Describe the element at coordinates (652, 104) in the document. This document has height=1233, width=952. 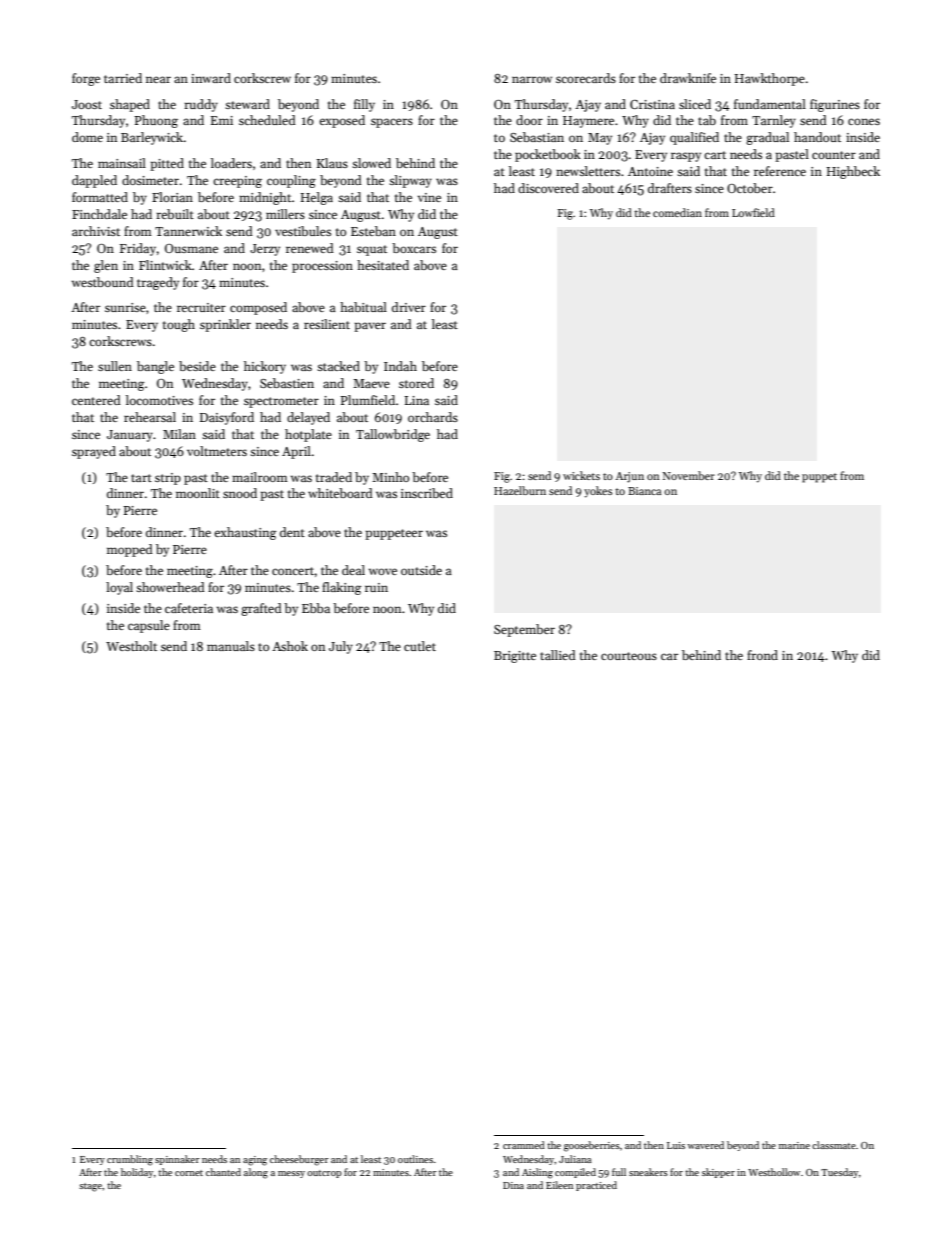
I see `Cristina` at that location.
